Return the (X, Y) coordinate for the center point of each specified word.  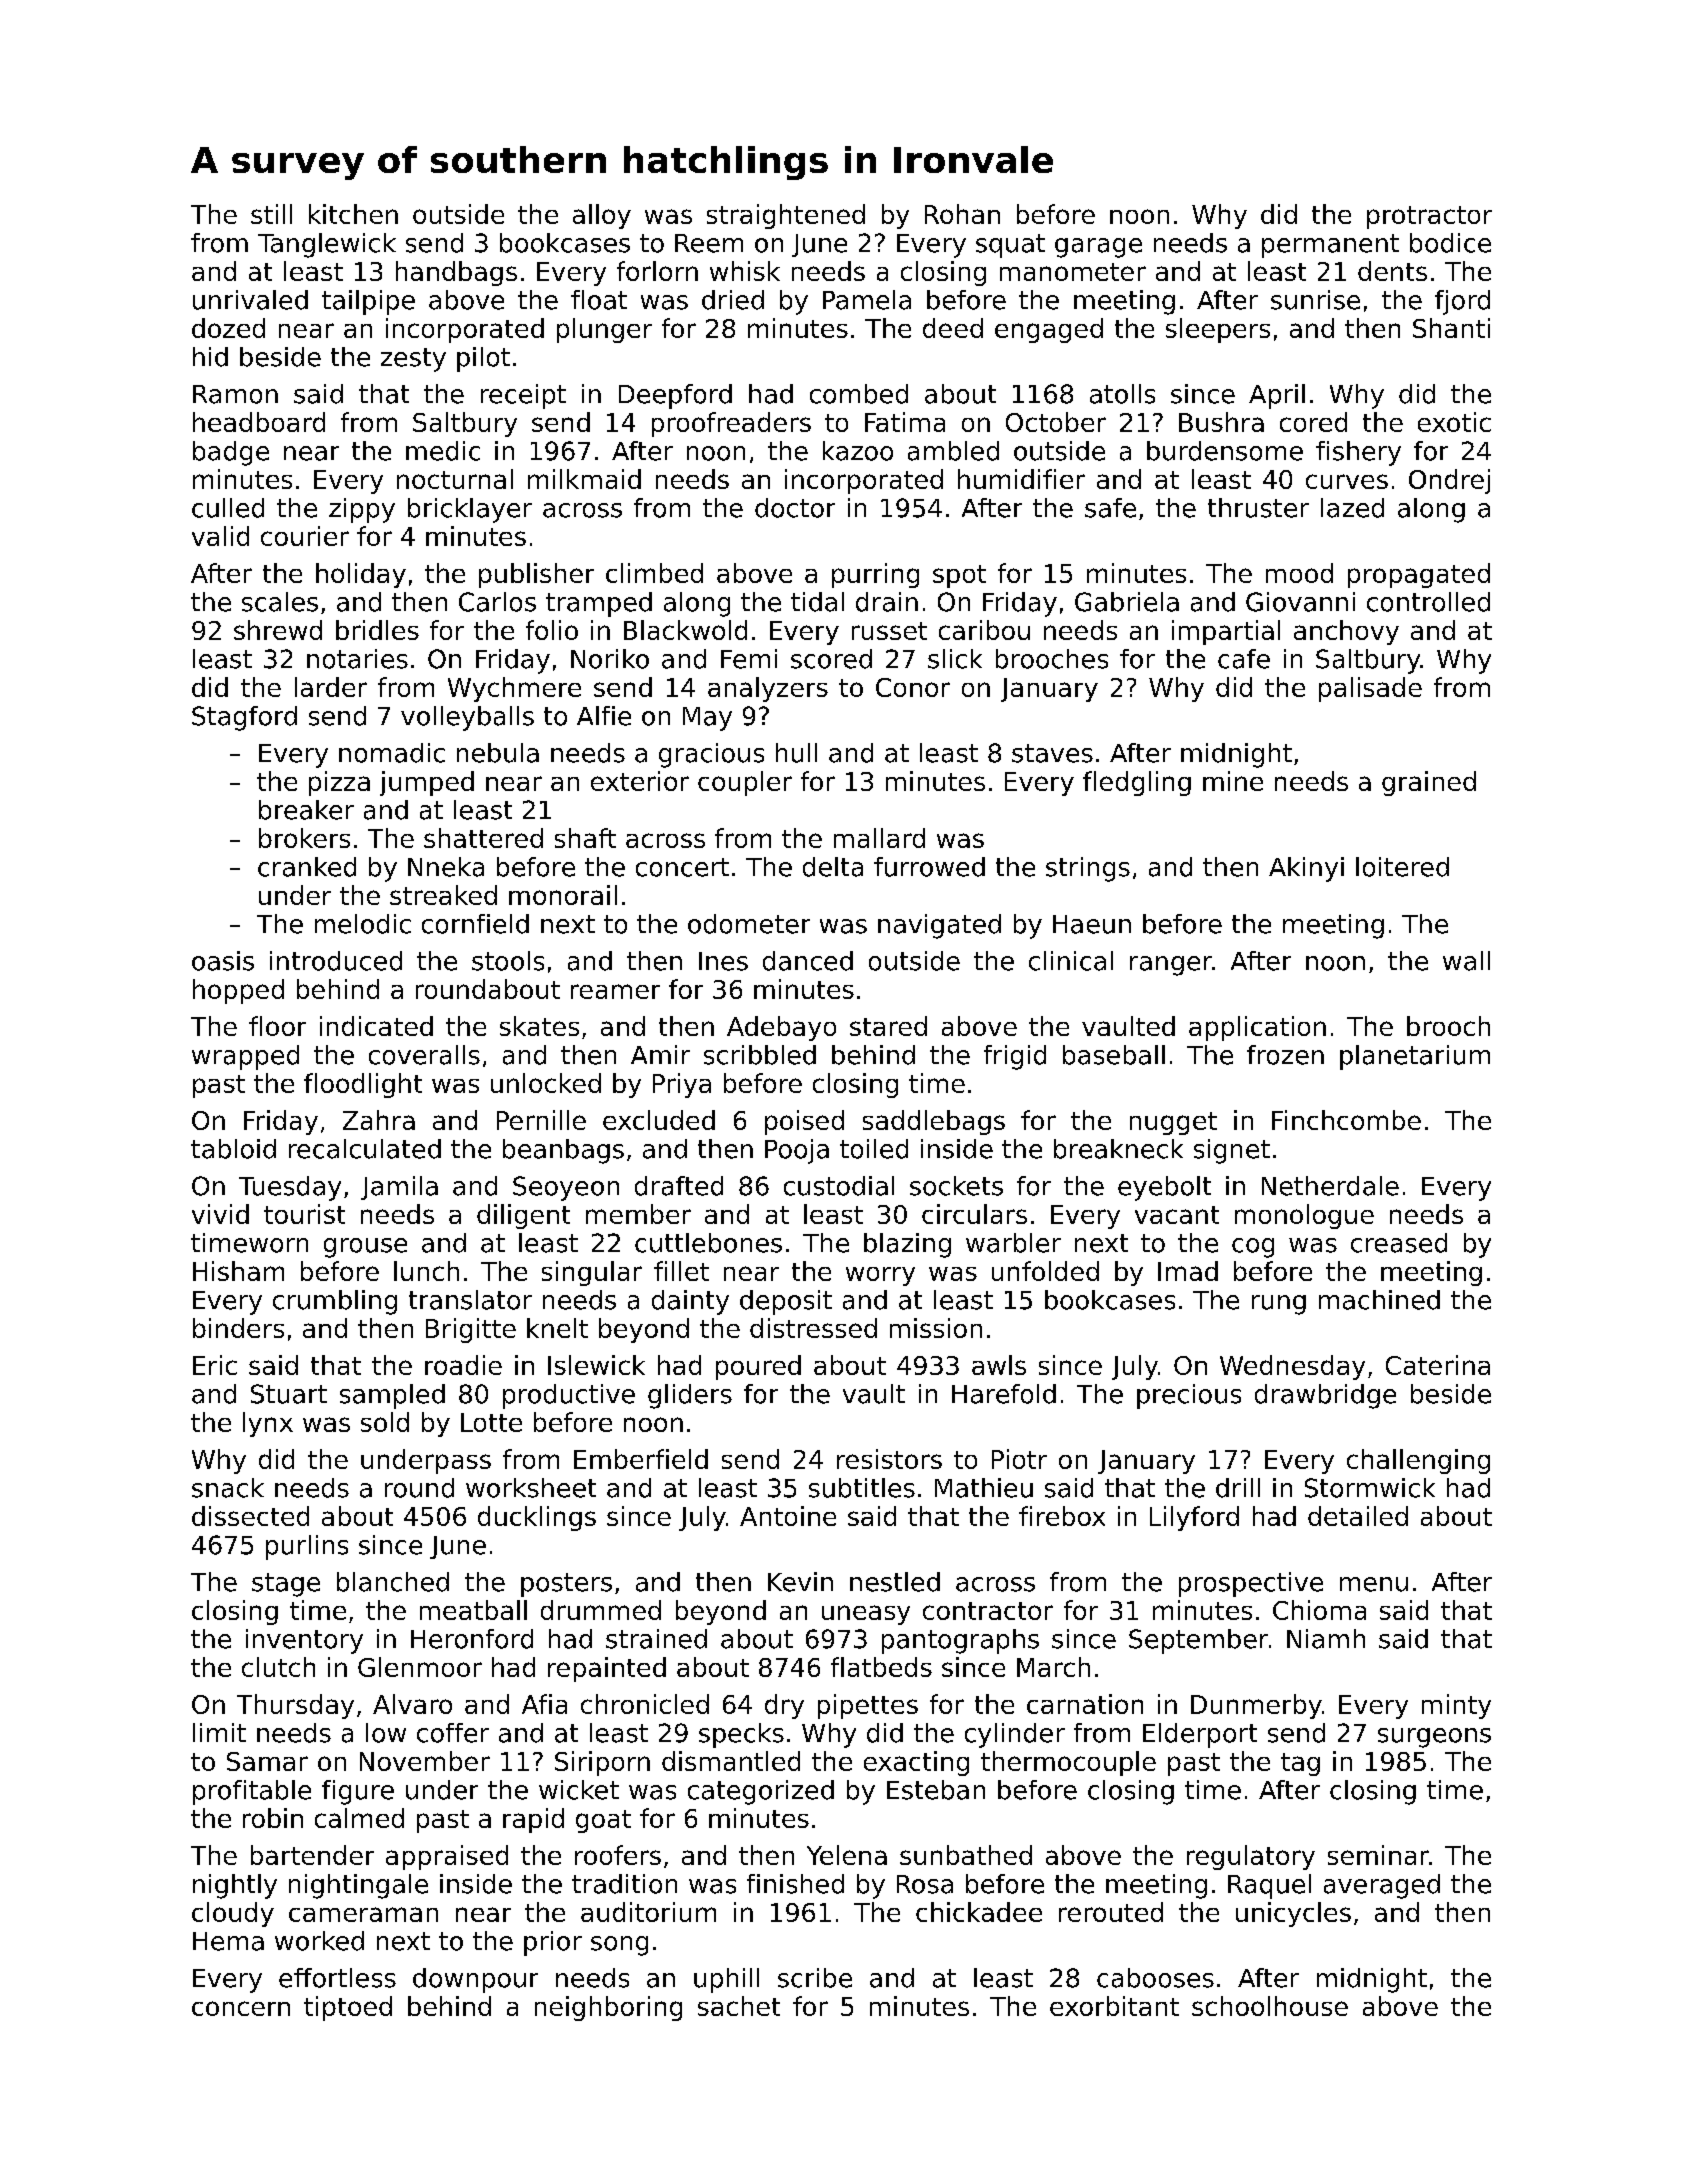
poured (758, 1367)
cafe (1244, 659)
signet (1232, 1151)
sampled (392, 1396)
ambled (953, 451)
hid (210, 357)
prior (553, 1943)
